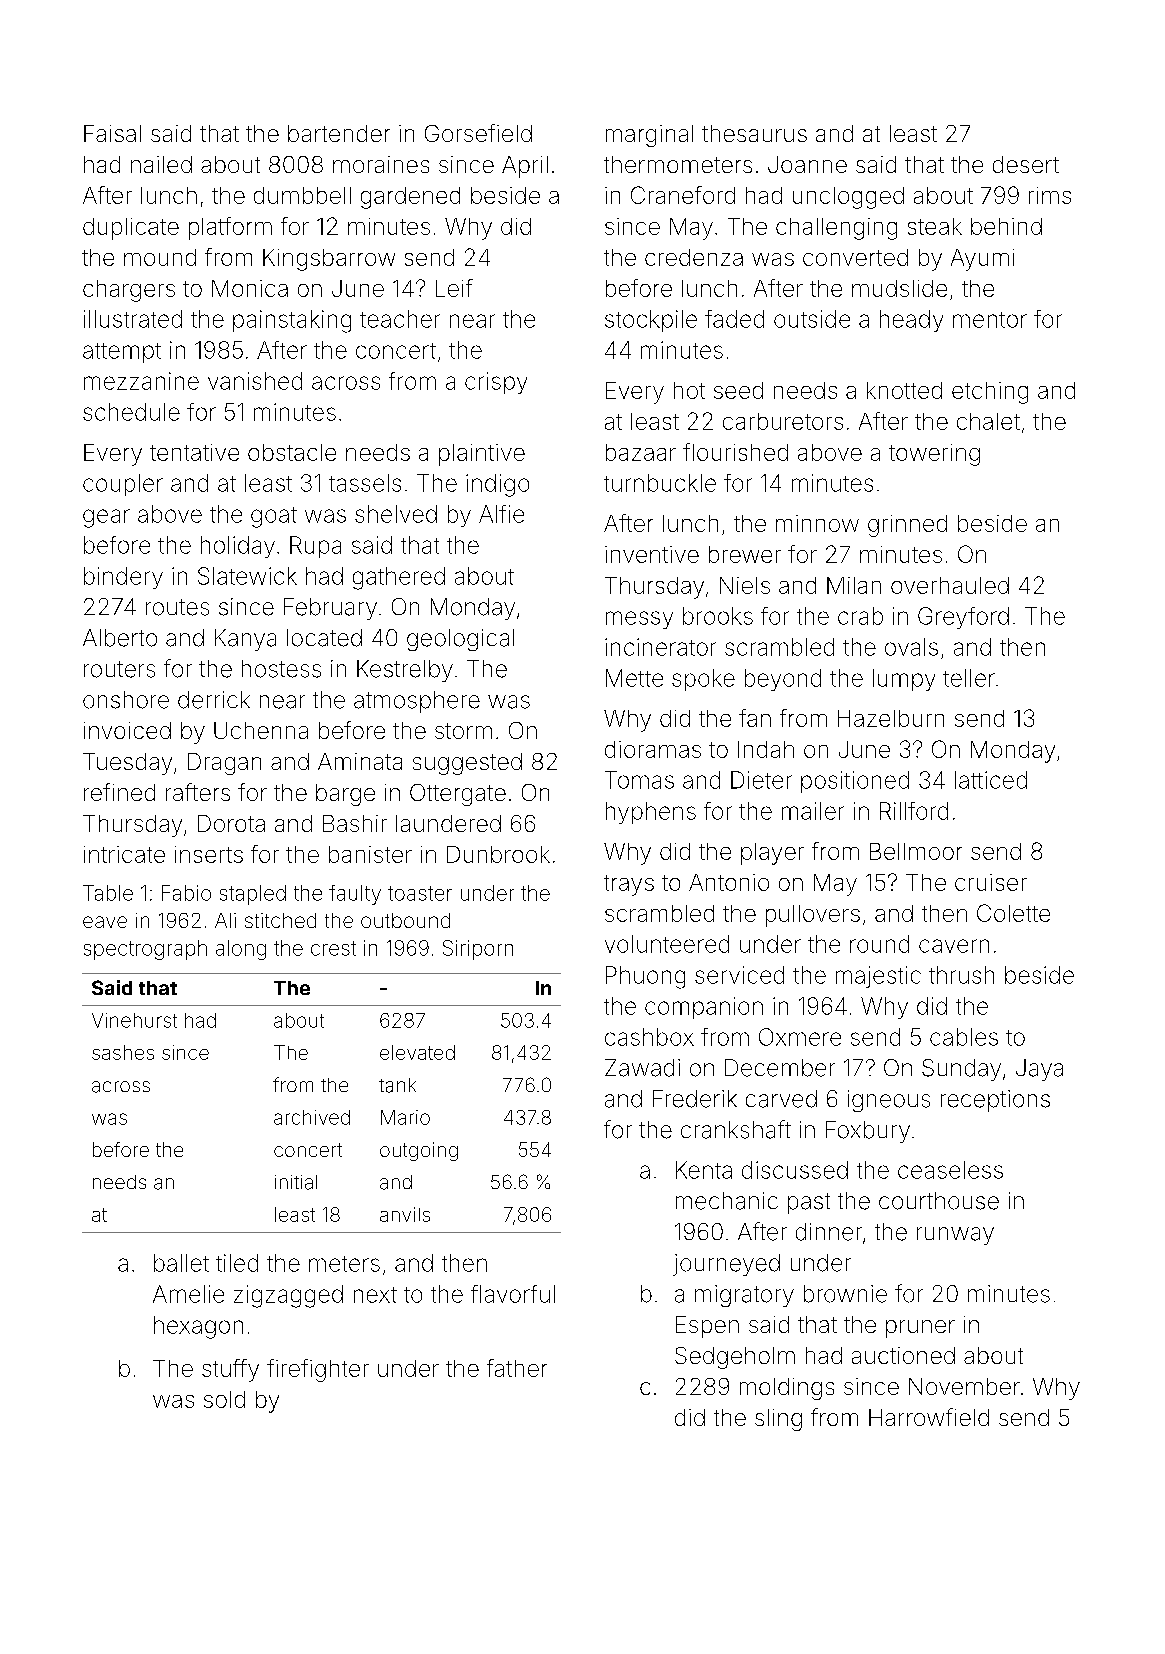 Image resolution: width=1165 pixels, height=1654 pixels. I want to click on desert, so click(1026, 164).
